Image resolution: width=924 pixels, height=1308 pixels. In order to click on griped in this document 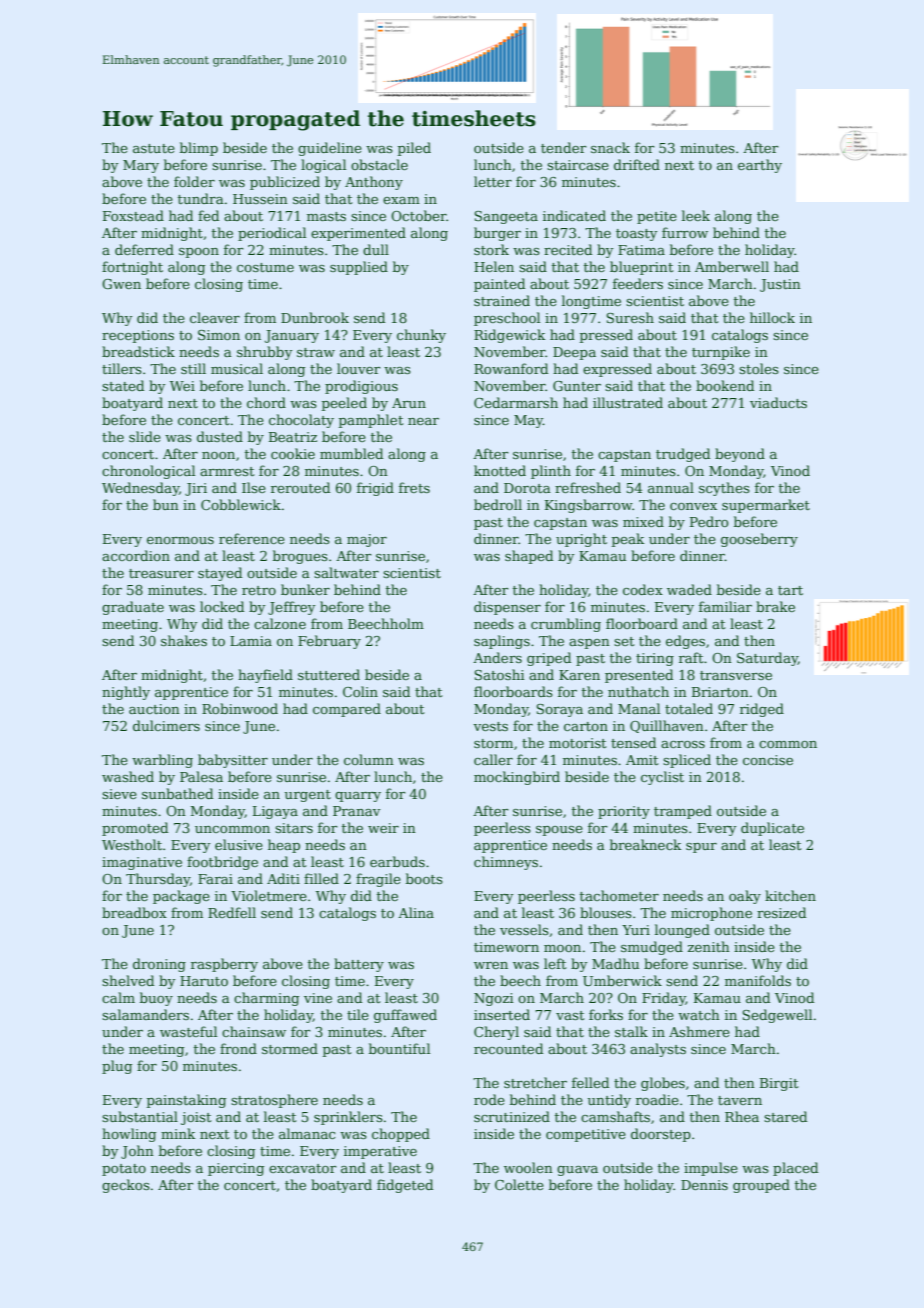, I will do `click(549, 659)`.
